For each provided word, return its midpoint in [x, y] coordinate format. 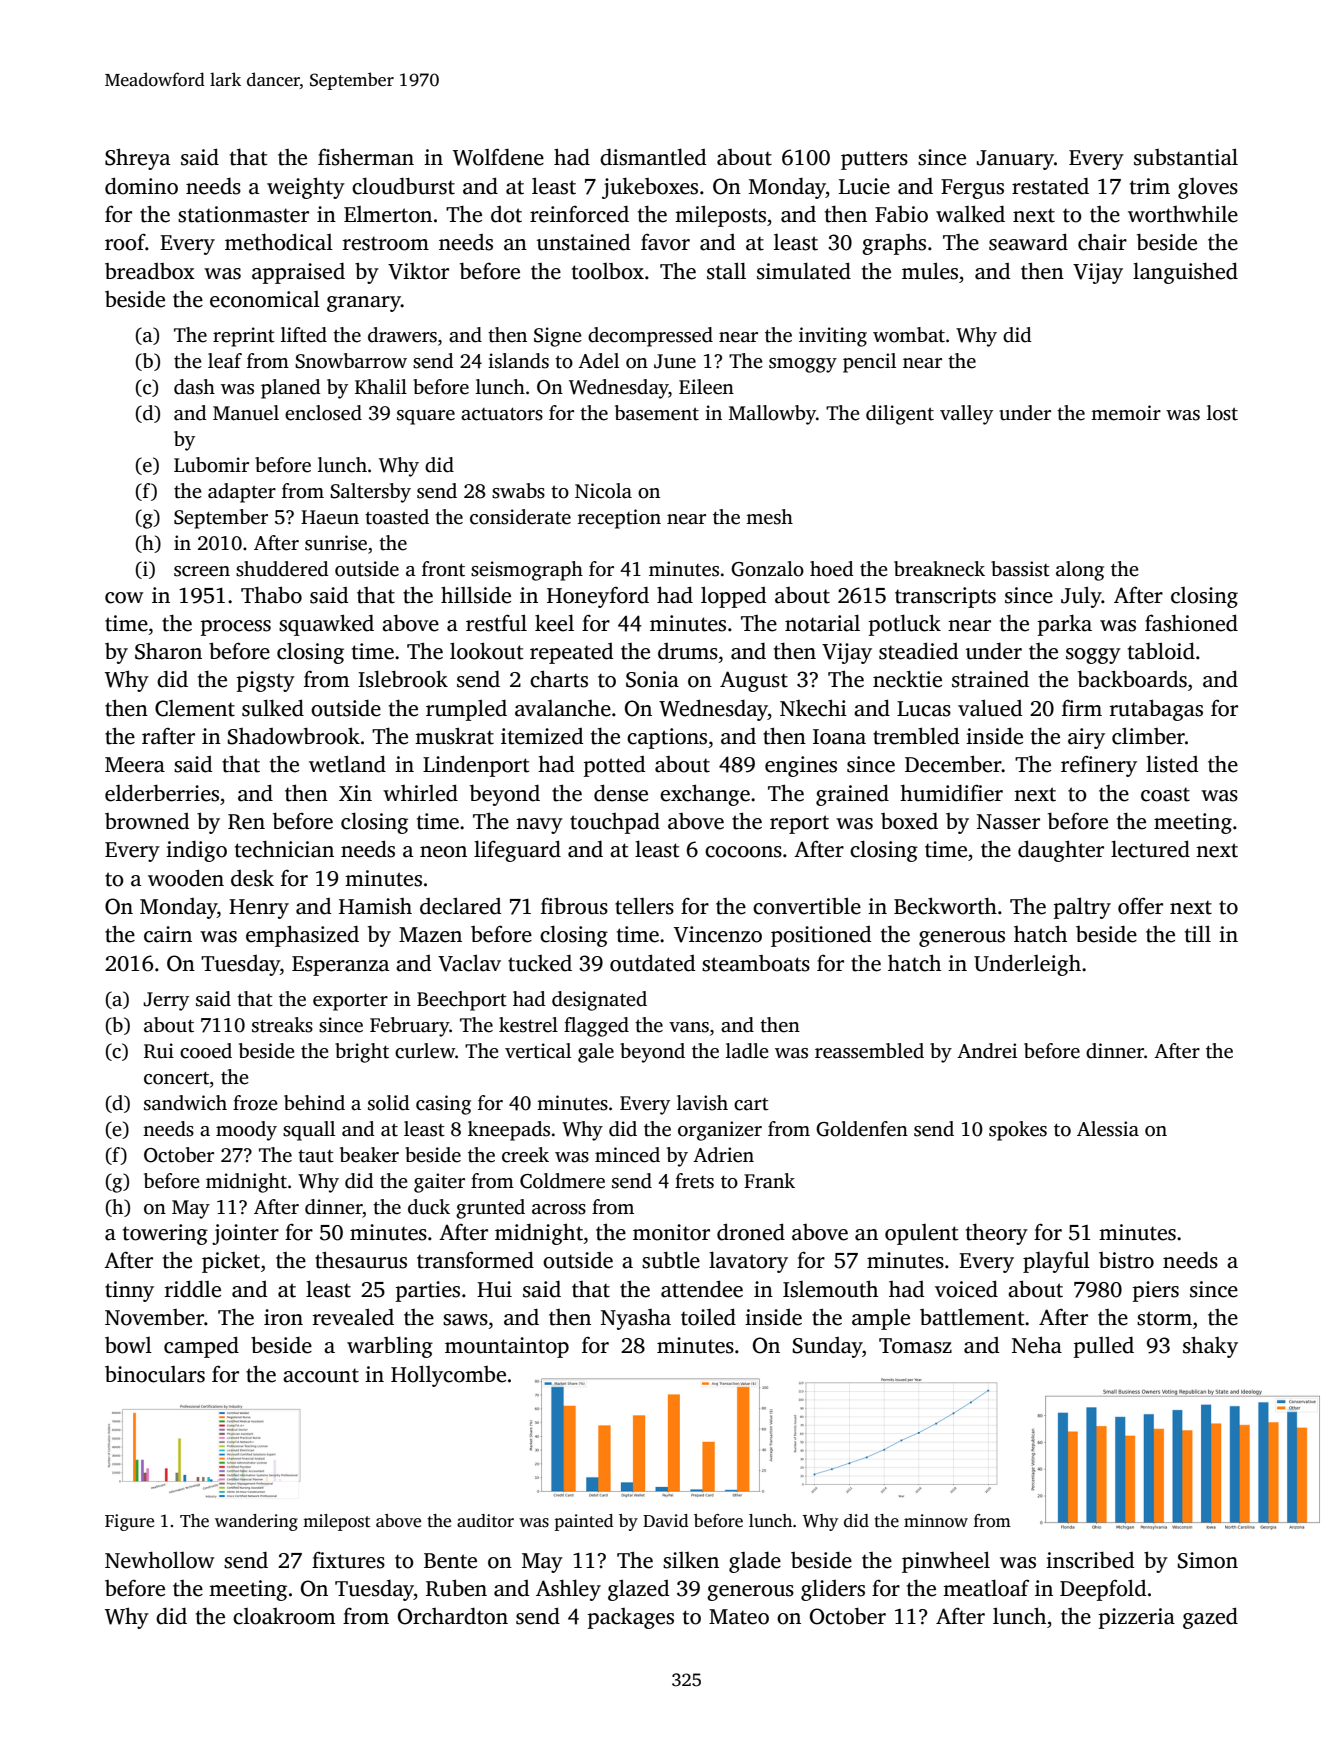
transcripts [945, 597]
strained [990, 679]
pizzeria [1137, 1618]
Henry [259, 909]
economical [265, 299]
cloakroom [284, 1616]
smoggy [803, 365]
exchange [705, 795]
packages [631, 1618]
